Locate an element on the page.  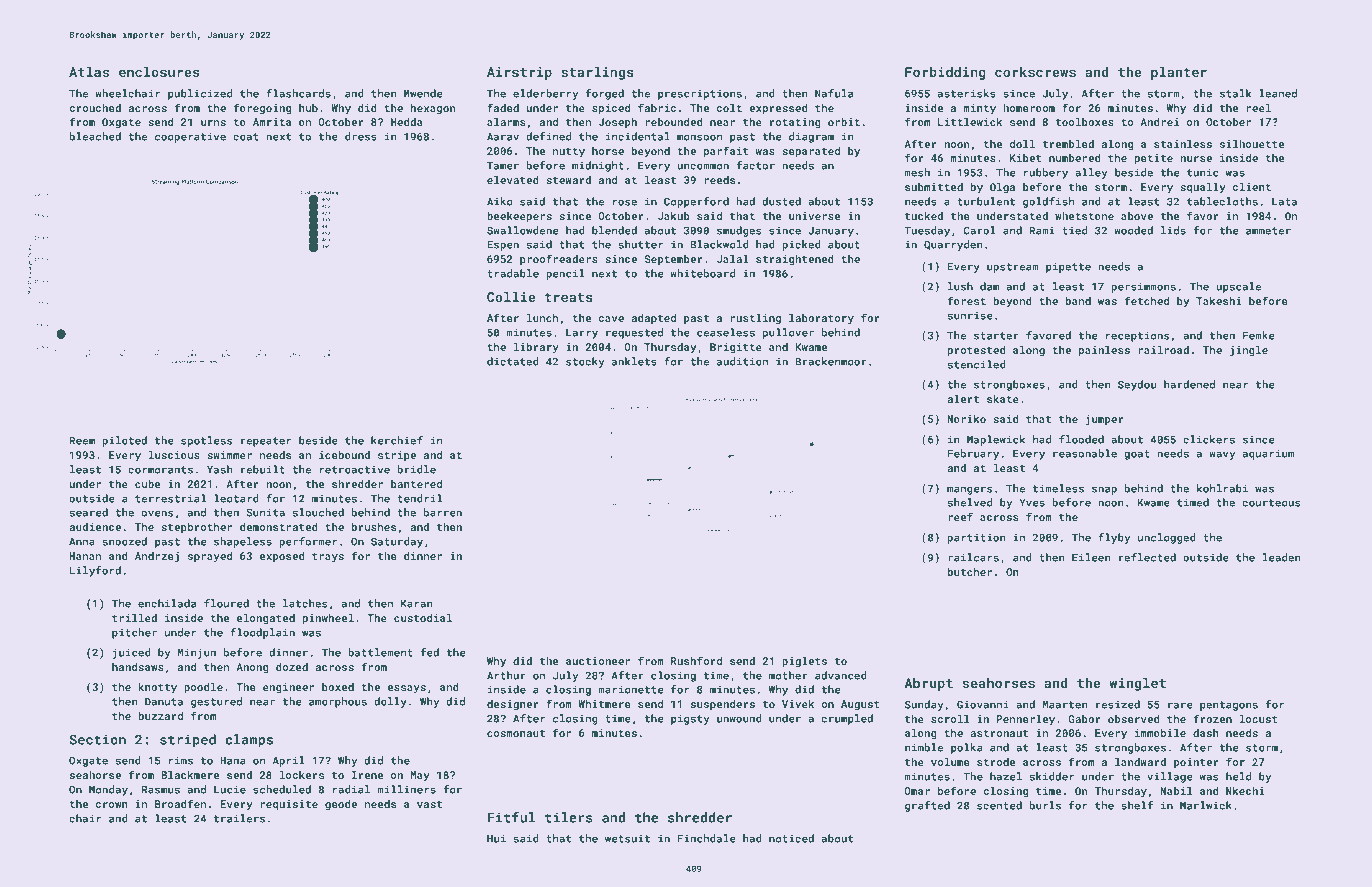
knotty is located at coordinates (157, 688).
